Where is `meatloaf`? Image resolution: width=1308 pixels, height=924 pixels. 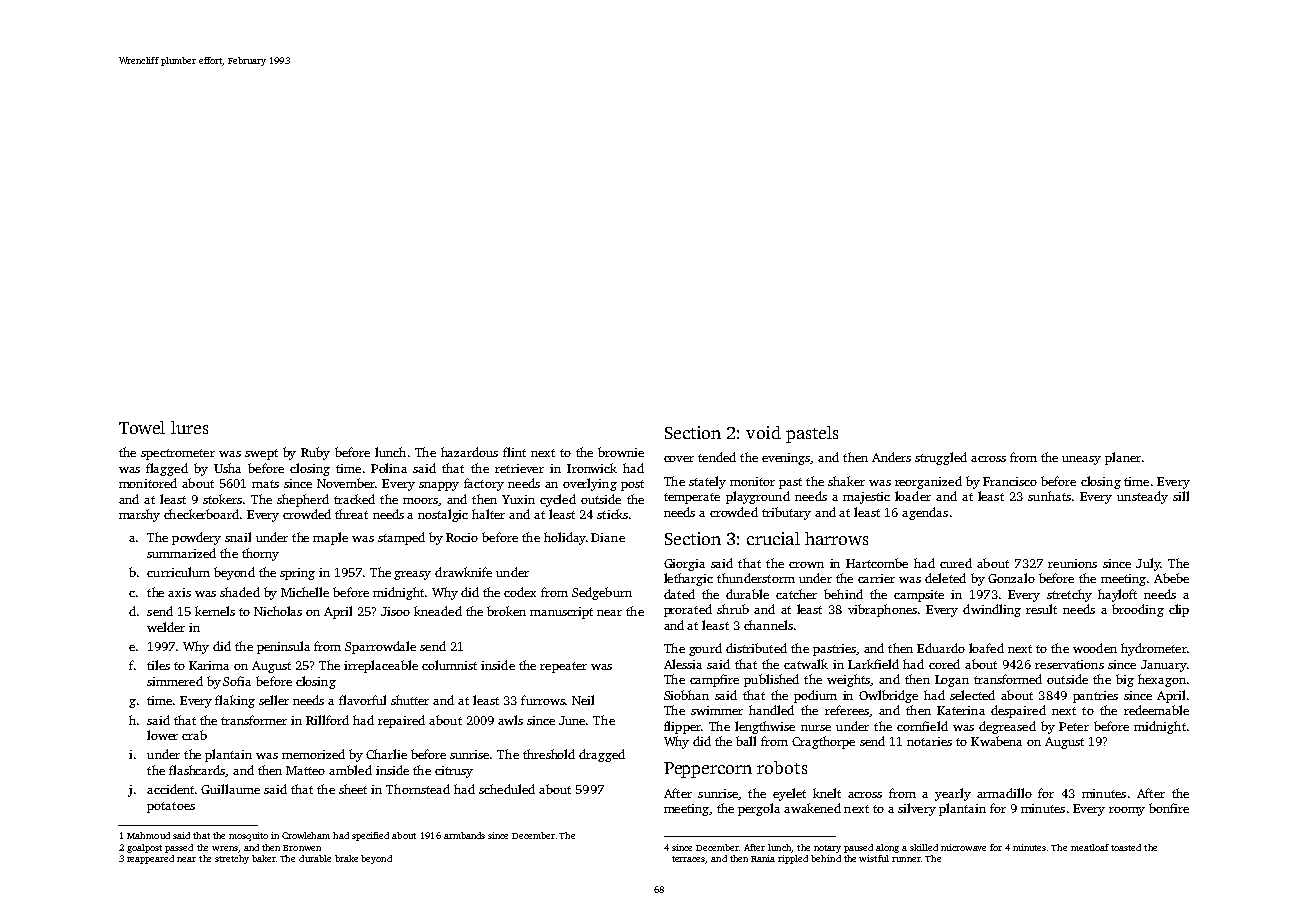 meatloaf is located at coordinates (1090, 847).
